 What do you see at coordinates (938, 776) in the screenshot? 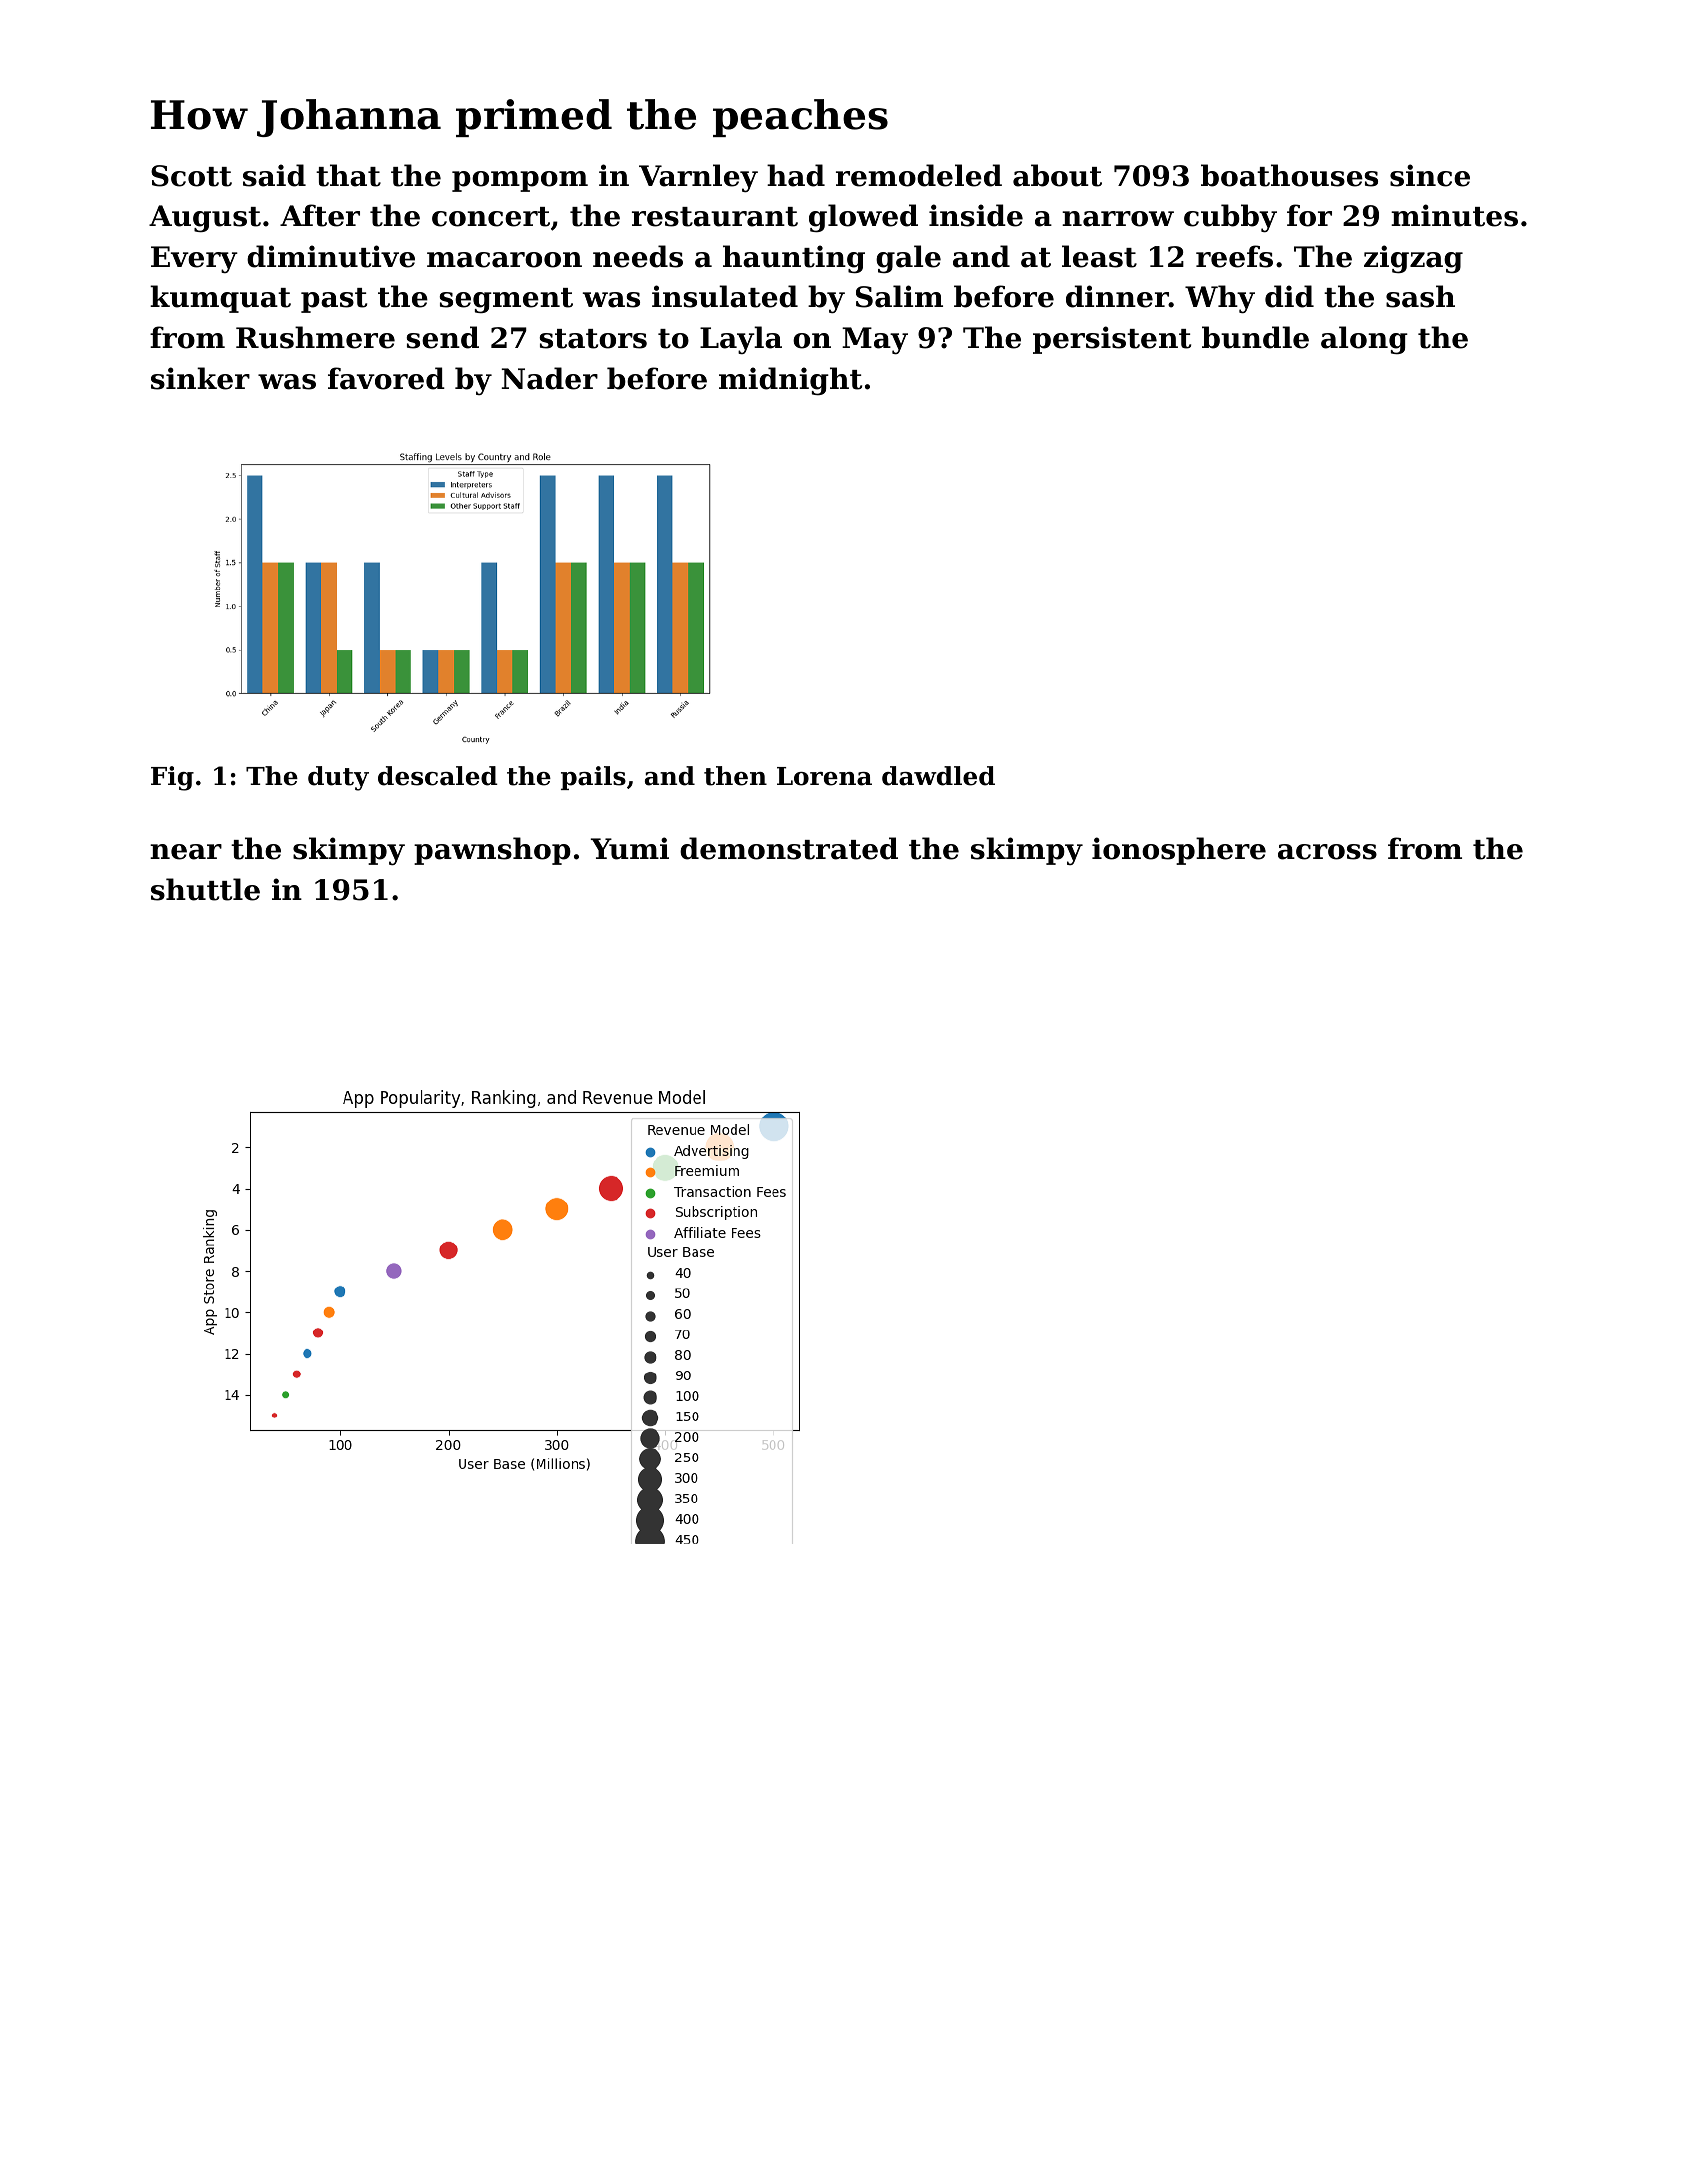
I see `dawdled` at bounding box center [938, 776].
